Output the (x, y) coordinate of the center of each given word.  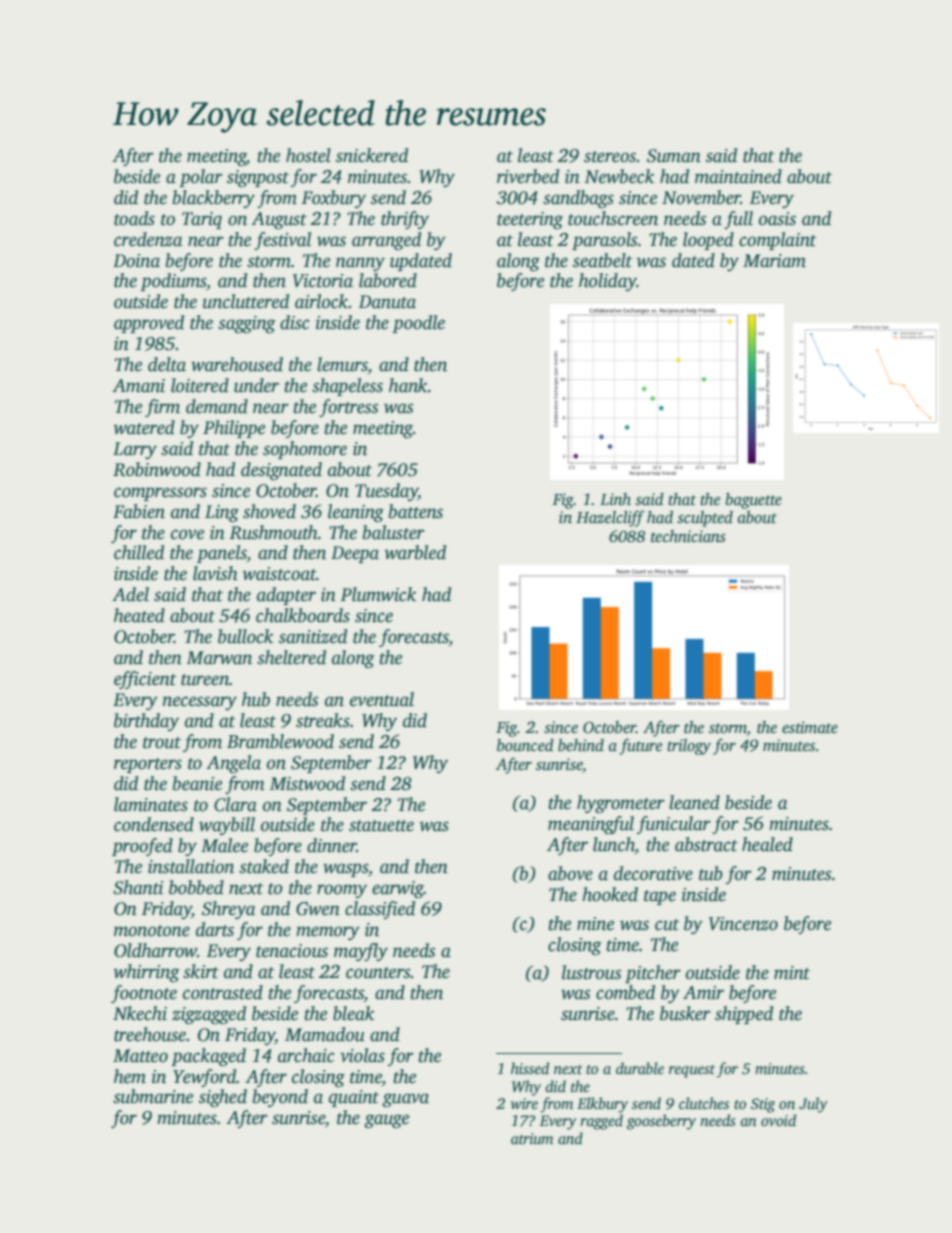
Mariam (774, 261)
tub (711, 873)
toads (134, 218)
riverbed (528, 176)
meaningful (591, 825)
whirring (147, 973)
